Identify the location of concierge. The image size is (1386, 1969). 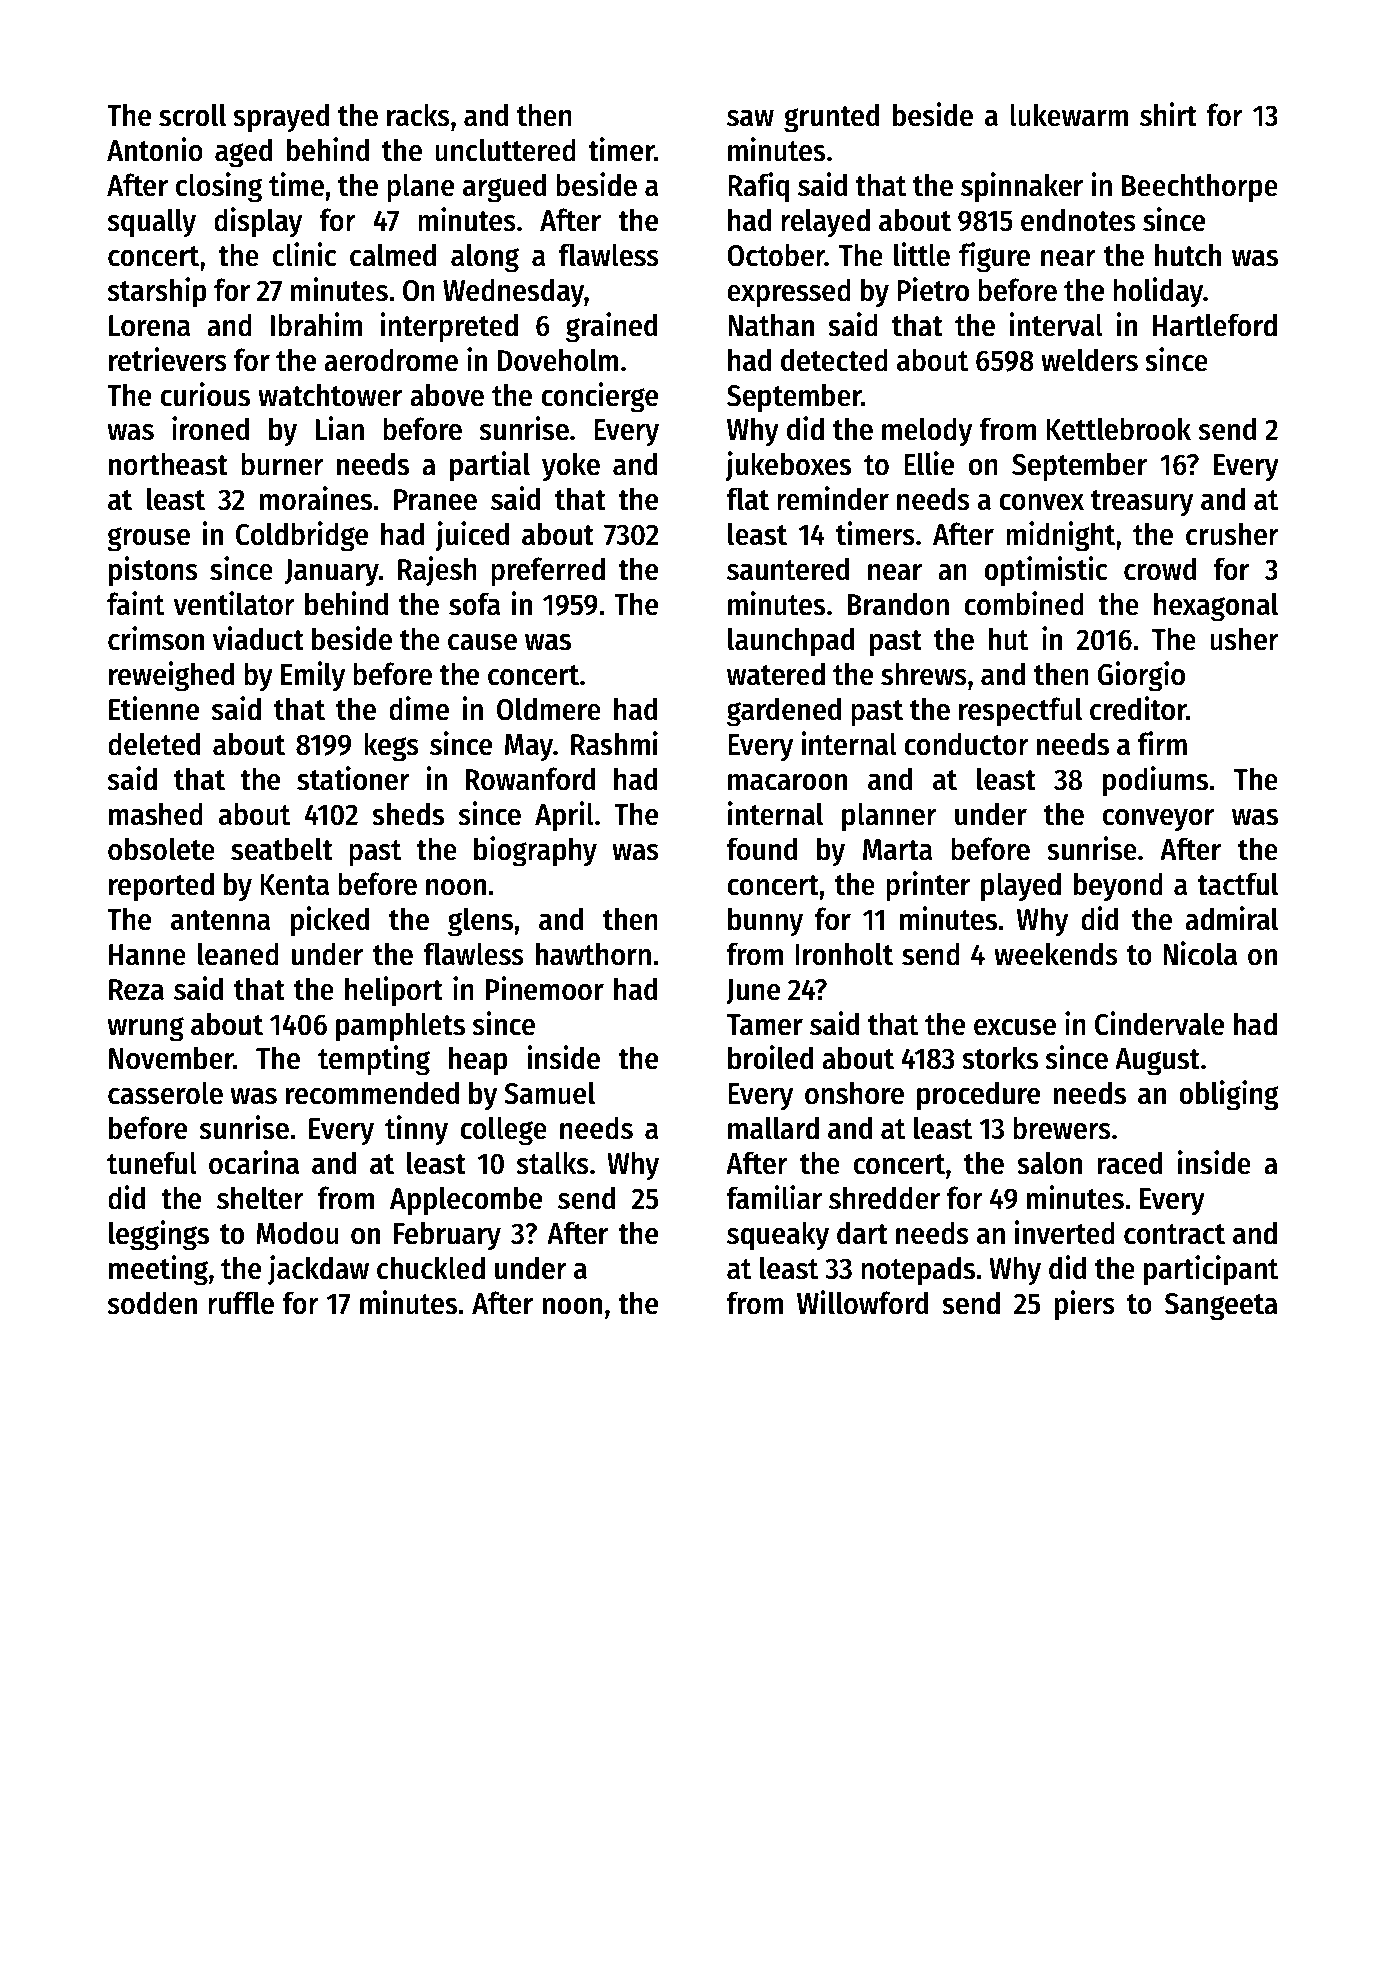
(599, 397).
